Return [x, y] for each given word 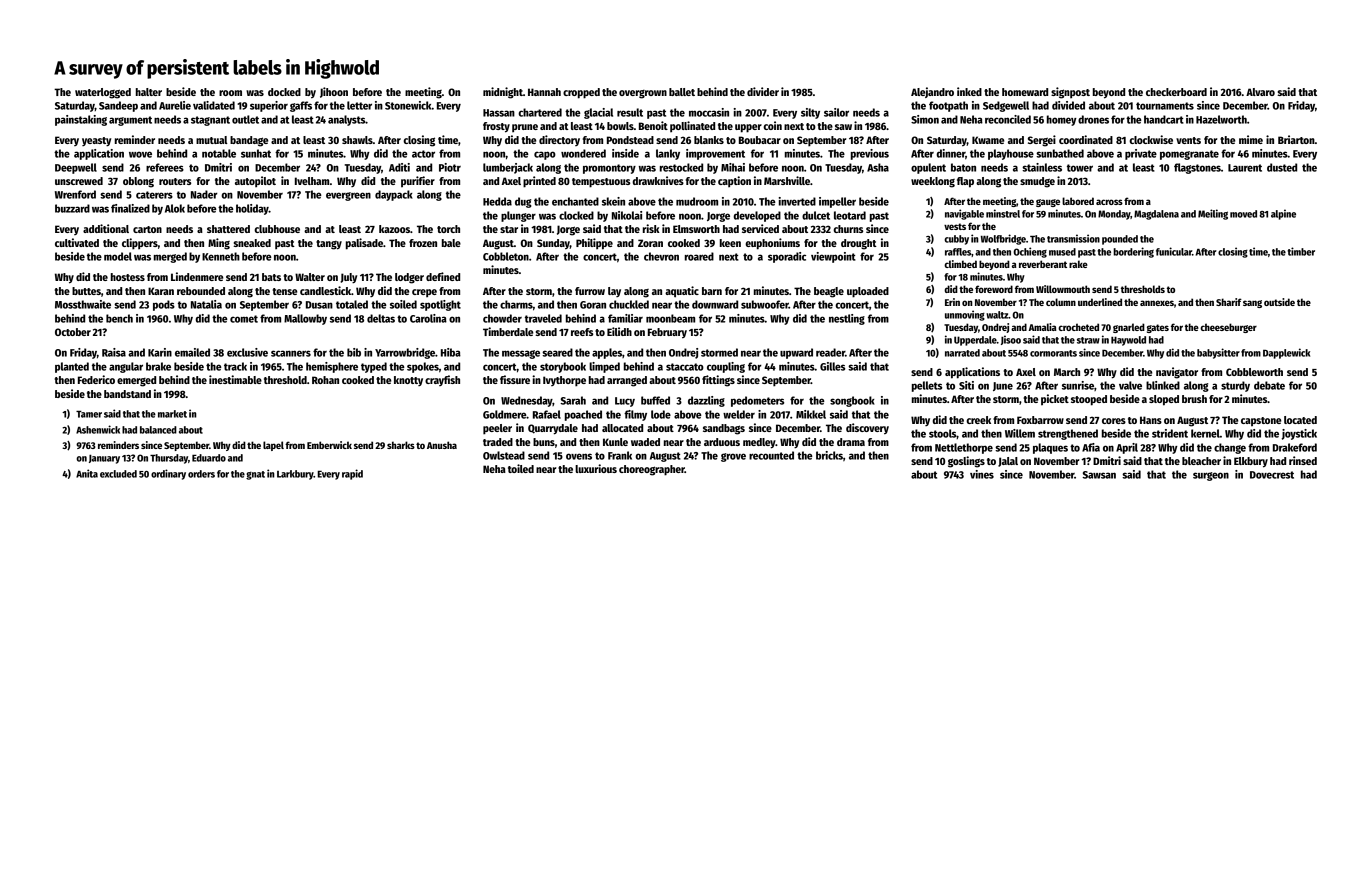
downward [715, 304]
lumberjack [508, 168]
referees [165, 167]
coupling [726, 367]
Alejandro [932, 92]
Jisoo [1011, 340]
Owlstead [504, 455]
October [73, 332]
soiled [403, 304]
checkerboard [1176, 92]
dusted [1282, 167]
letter [359, 105]
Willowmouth [1063, 289]
